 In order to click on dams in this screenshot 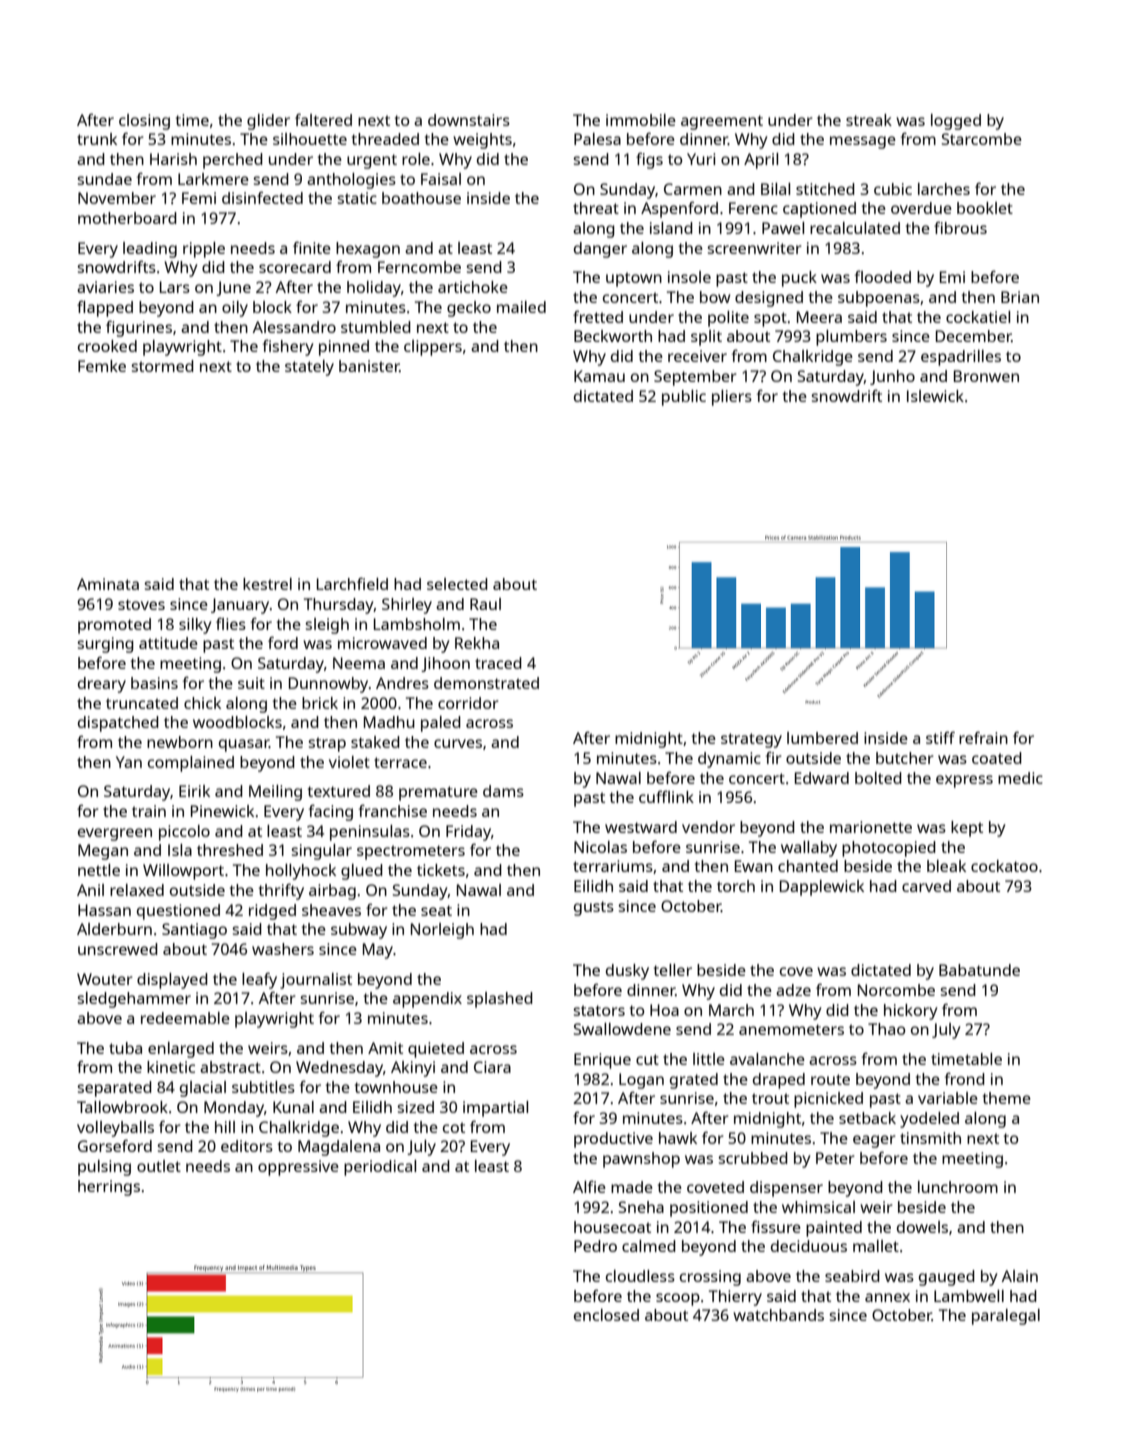, I will do `click(503, 791)`.
